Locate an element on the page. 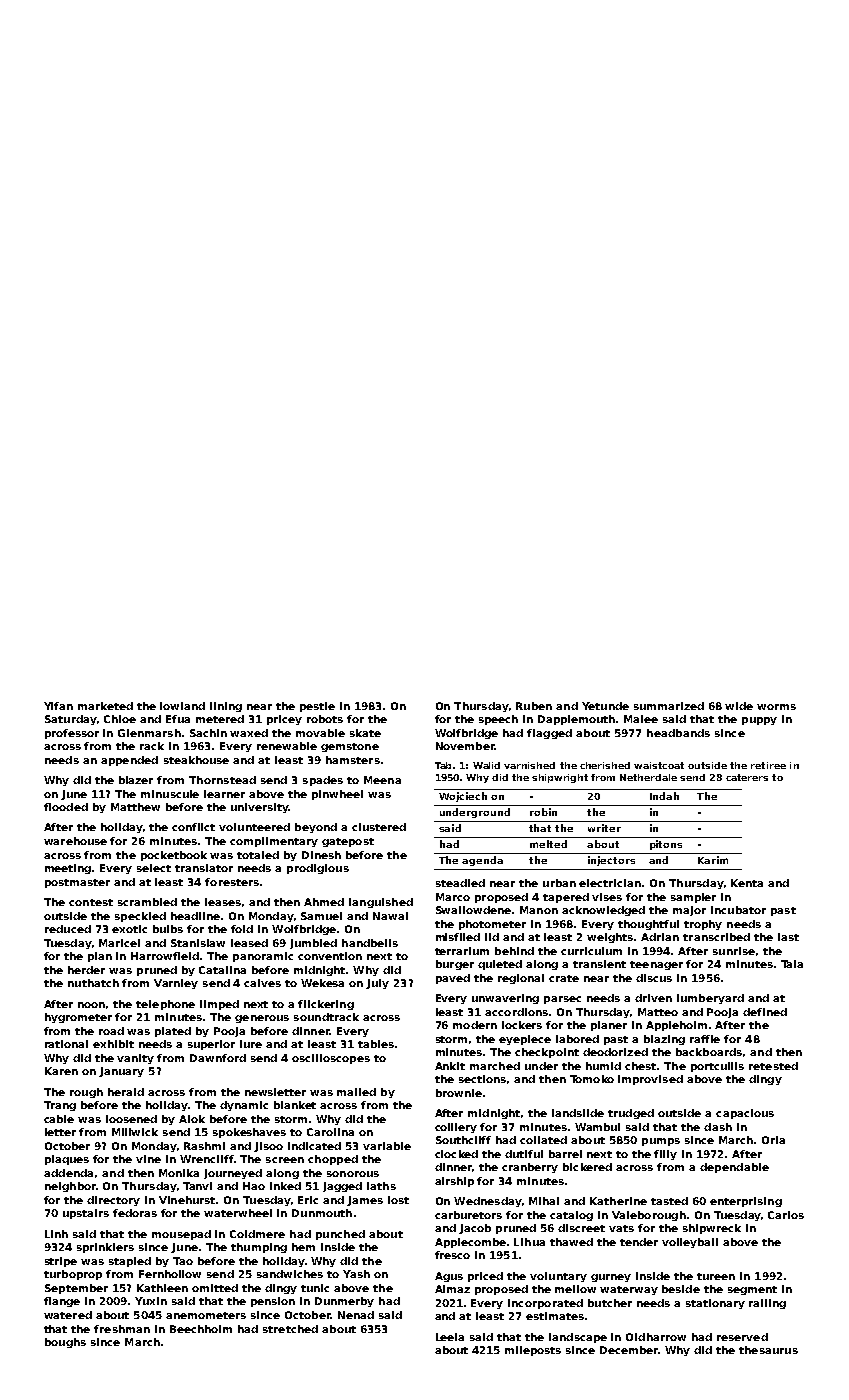  languished is located at coordinates (381, 903).
